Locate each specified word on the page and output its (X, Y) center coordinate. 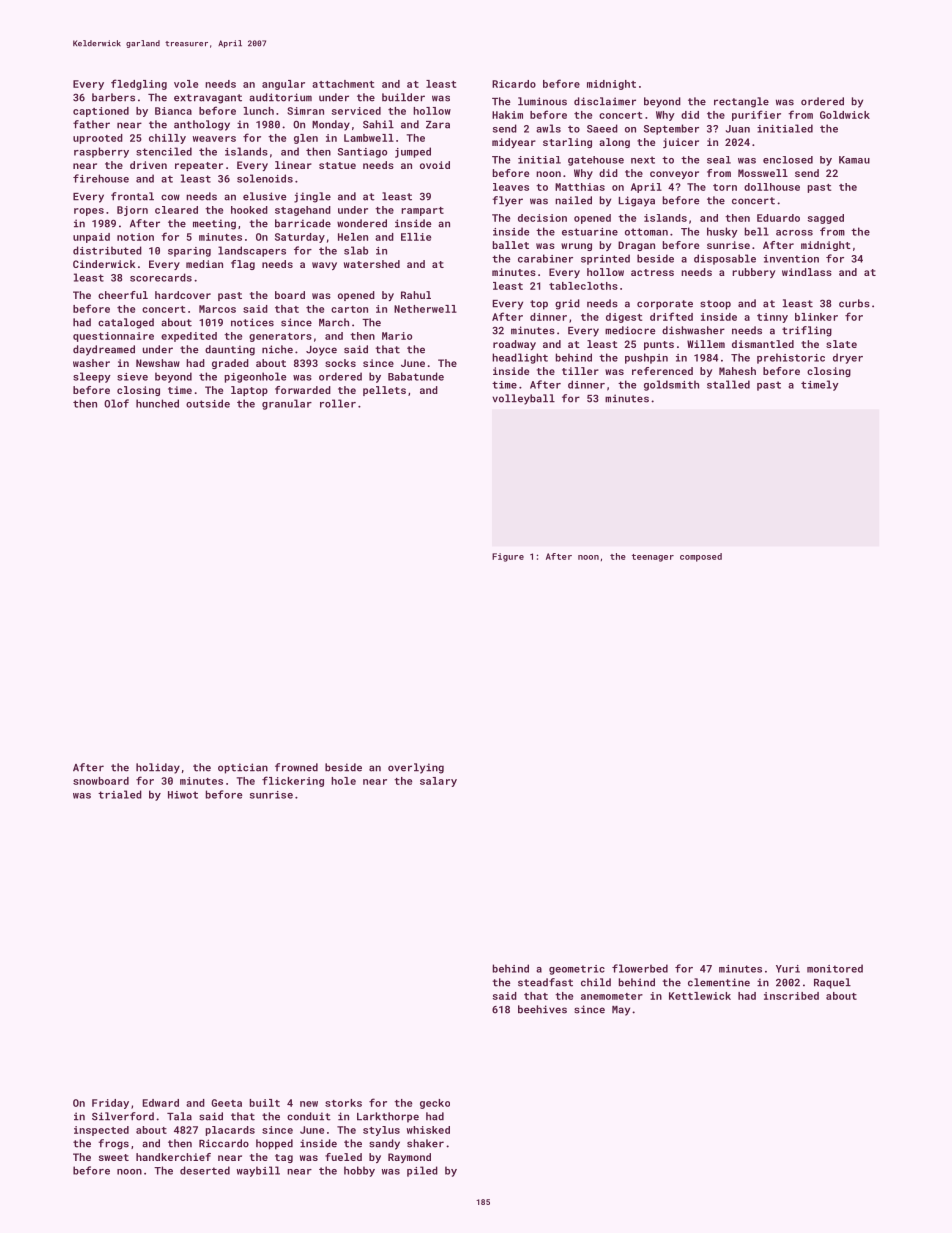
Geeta (226, 1103)
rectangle (741, 102)
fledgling (139, 84)
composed (701, 557)
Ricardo (514, 84)
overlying (416, 768)
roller (338, 403)
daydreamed (104, 350)
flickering (293, 781)
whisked (428, 1130)
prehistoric (791, 358)
